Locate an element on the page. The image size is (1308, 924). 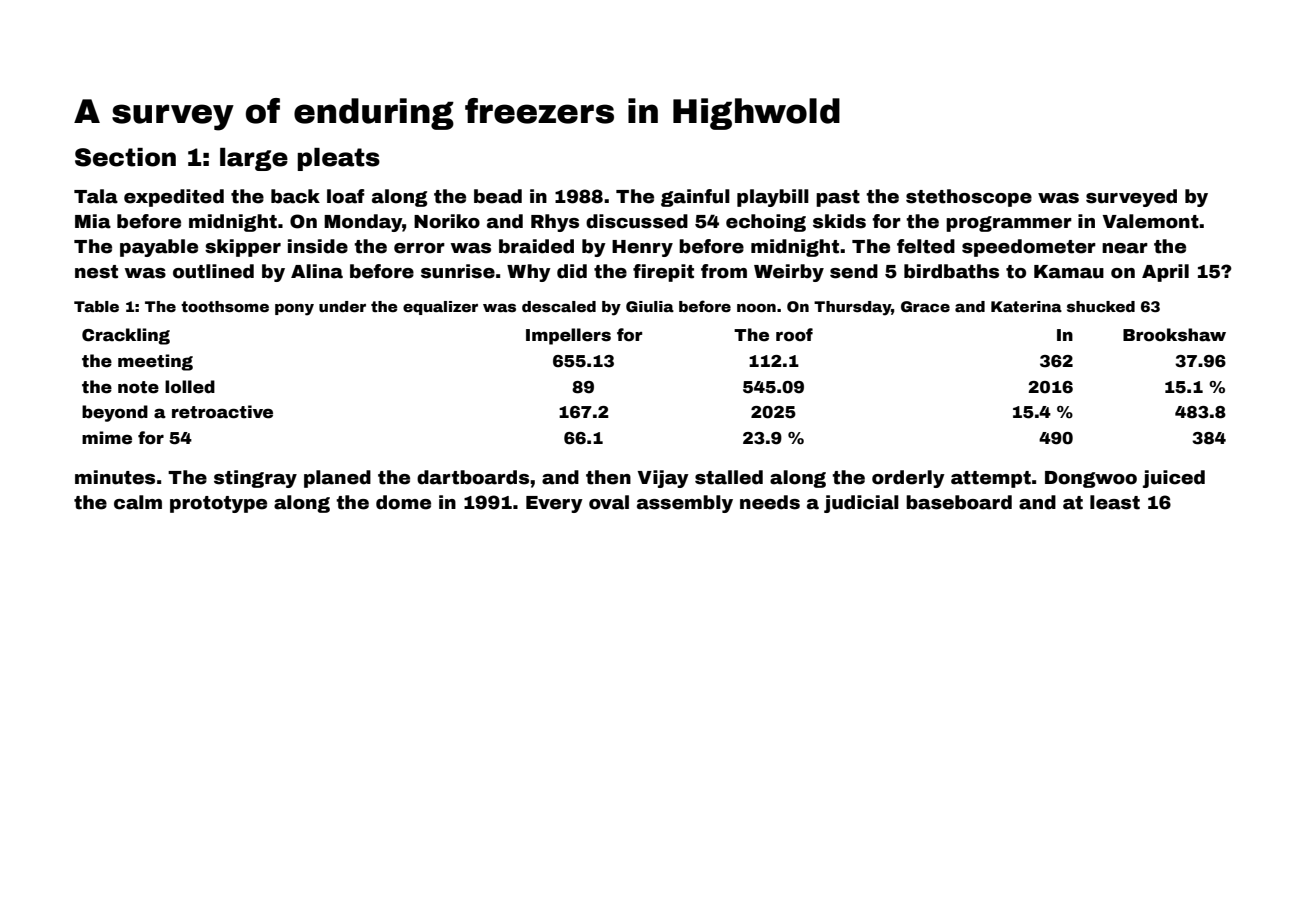
retroactive is located at coordinates (222, 412).
